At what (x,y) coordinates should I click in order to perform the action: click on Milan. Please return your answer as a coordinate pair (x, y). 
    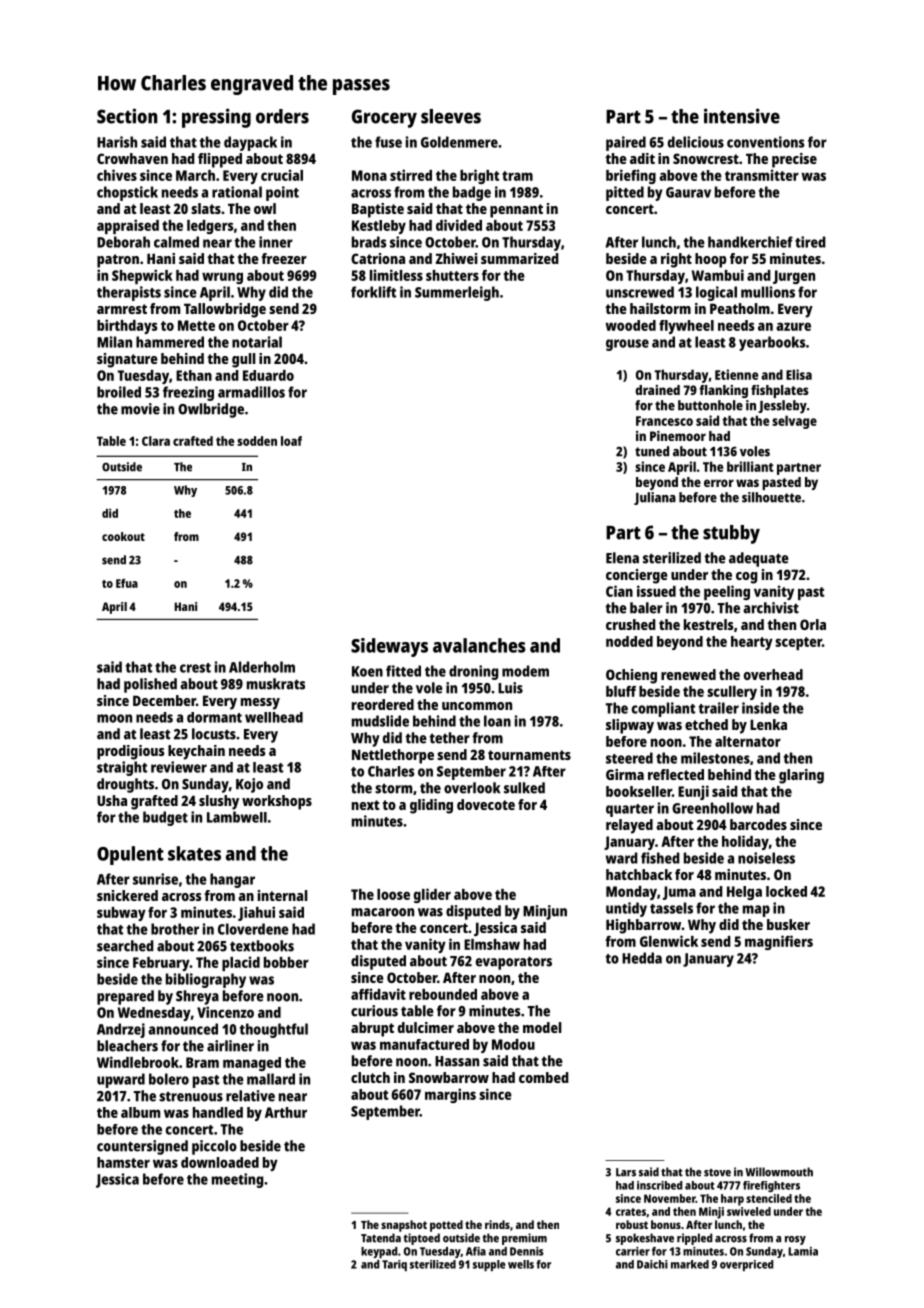
    Looking at the image, I should click on (114, 342).
